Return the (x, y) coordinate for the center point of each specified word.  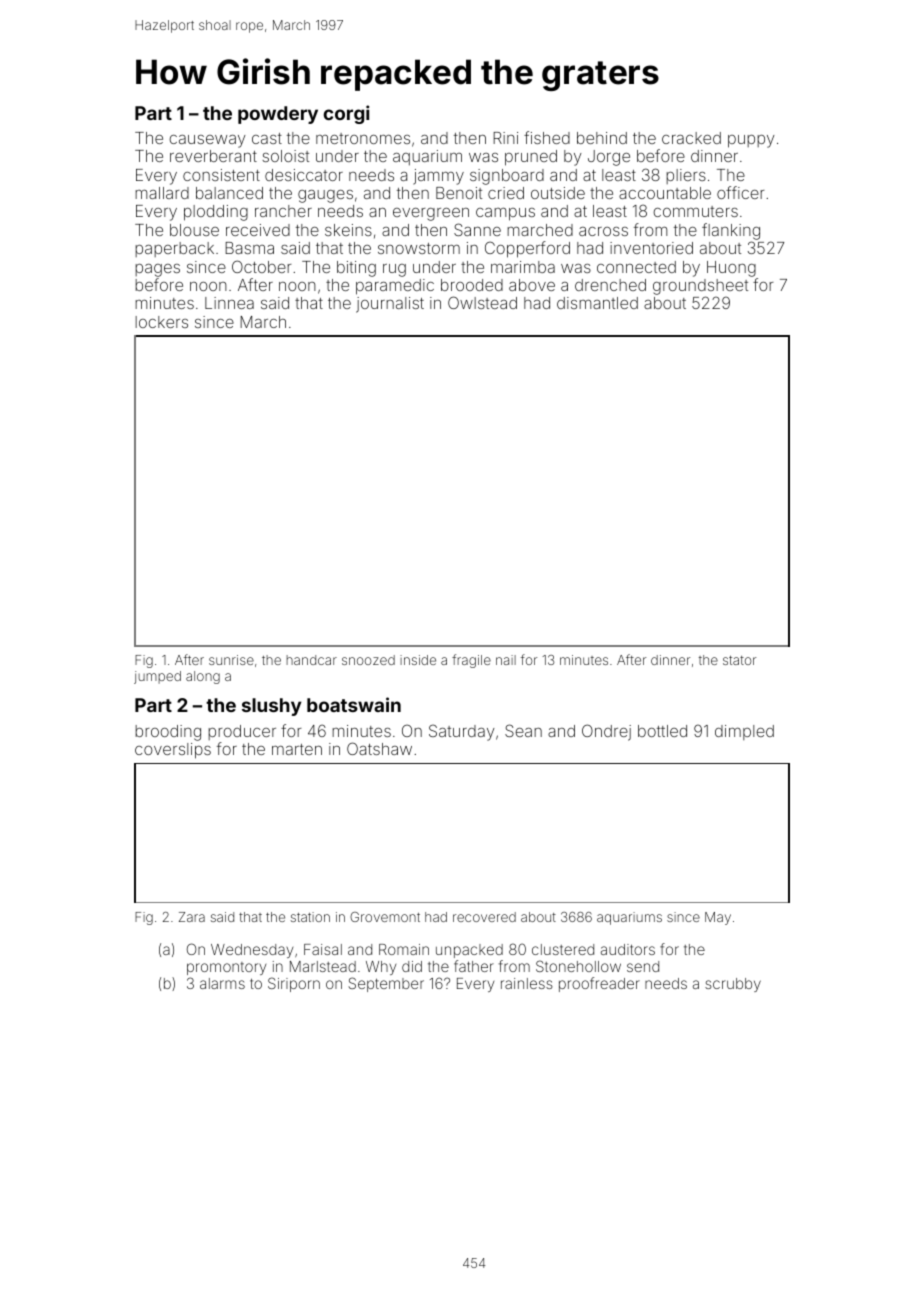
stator (739, 660)
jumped (157, 677)
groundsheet (700, 287)
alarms (222, 983)
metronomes (363, 138)
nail (506, 660)
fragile (471, 661)
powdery (278, 115)
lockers (161, 322)
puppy (751, 141)
